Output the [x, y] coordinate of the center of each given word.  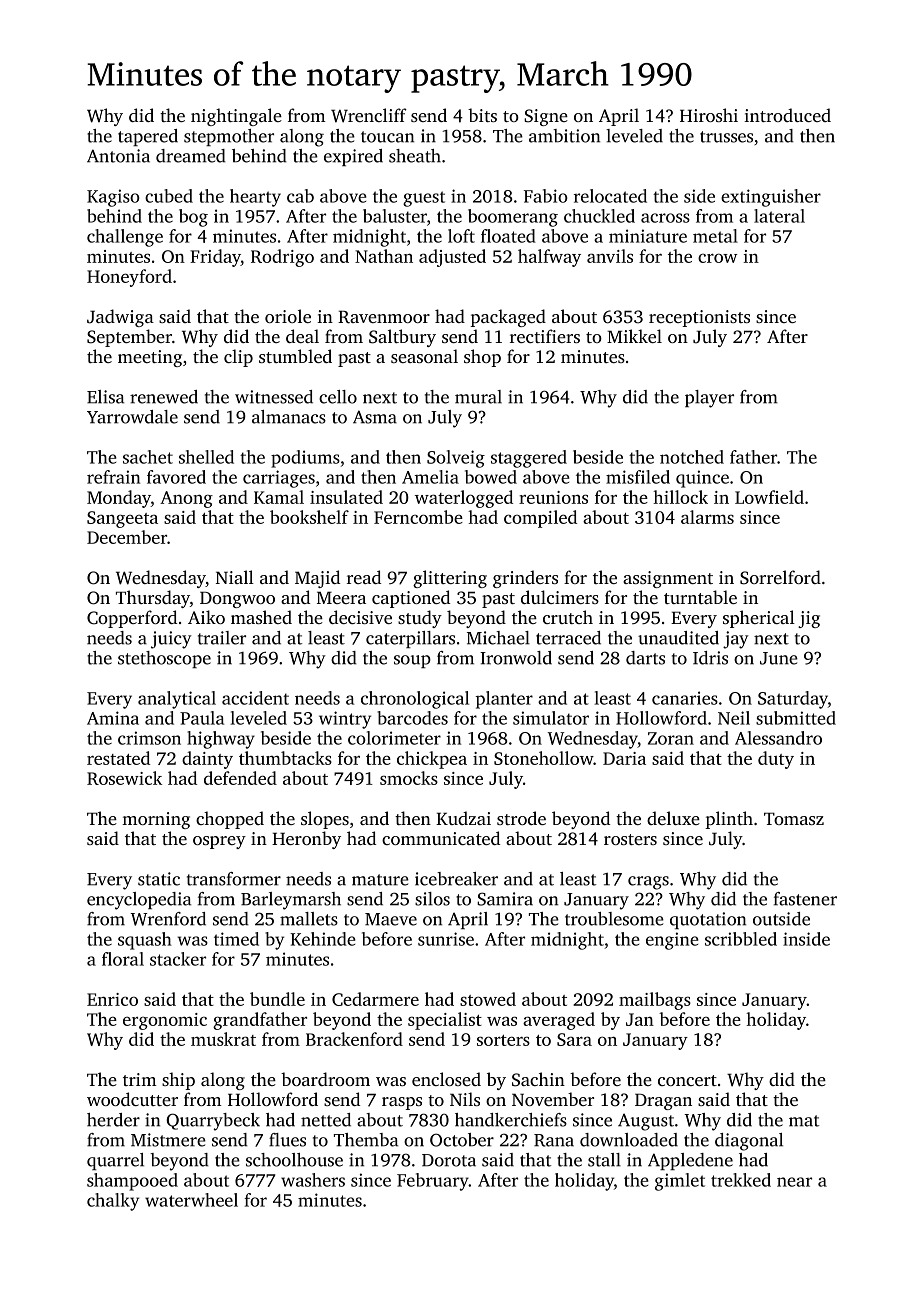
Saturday [793, 700]
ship [178, 1081]
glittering [450, 579]
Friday [215, 258]
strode [521, 818]
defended [240, 778]
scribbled [741, 939]
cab [300, 196]
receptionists [699, 318]
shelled [206, 457]
